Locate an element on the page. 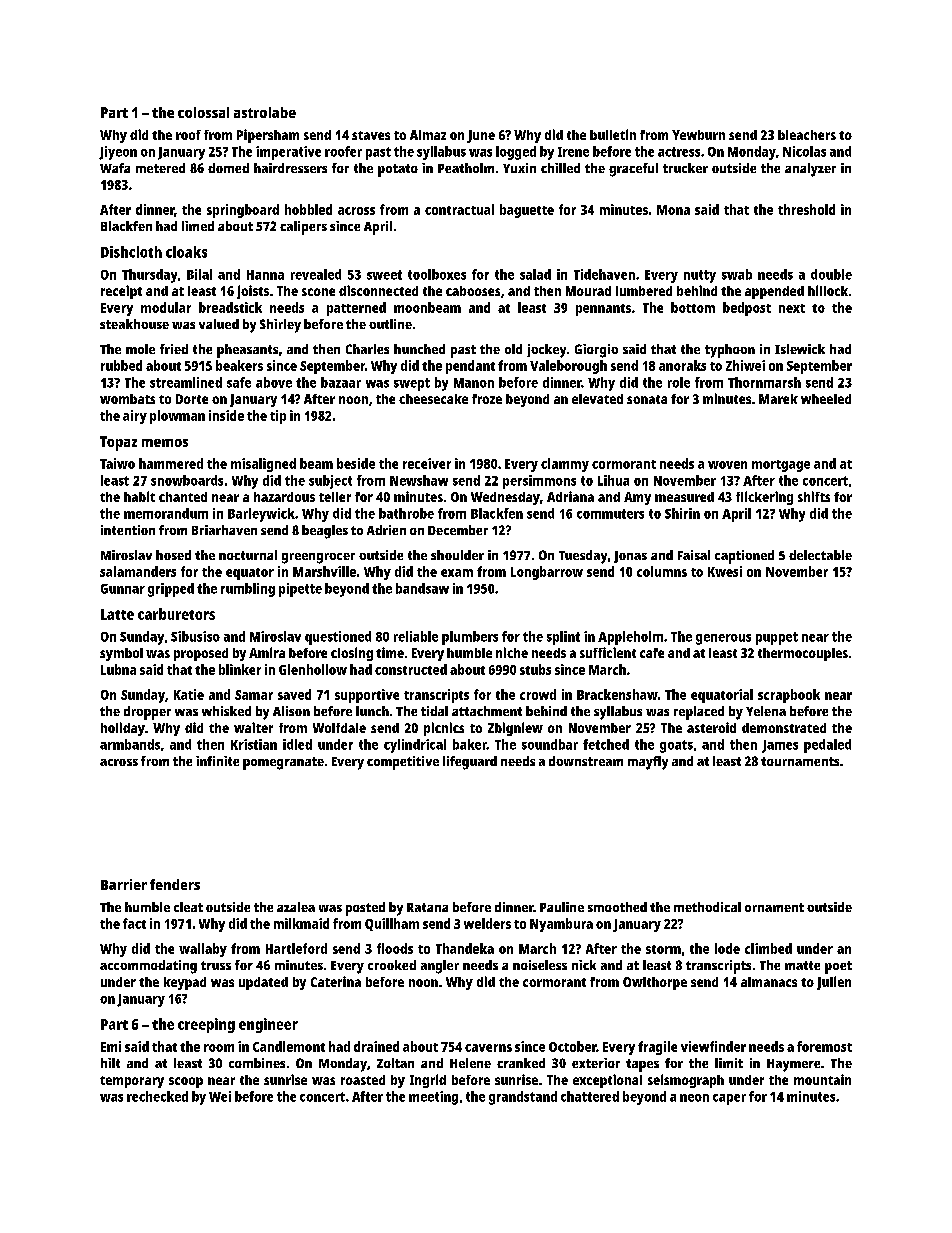  asteroid is located at coordinates (711, 727).
